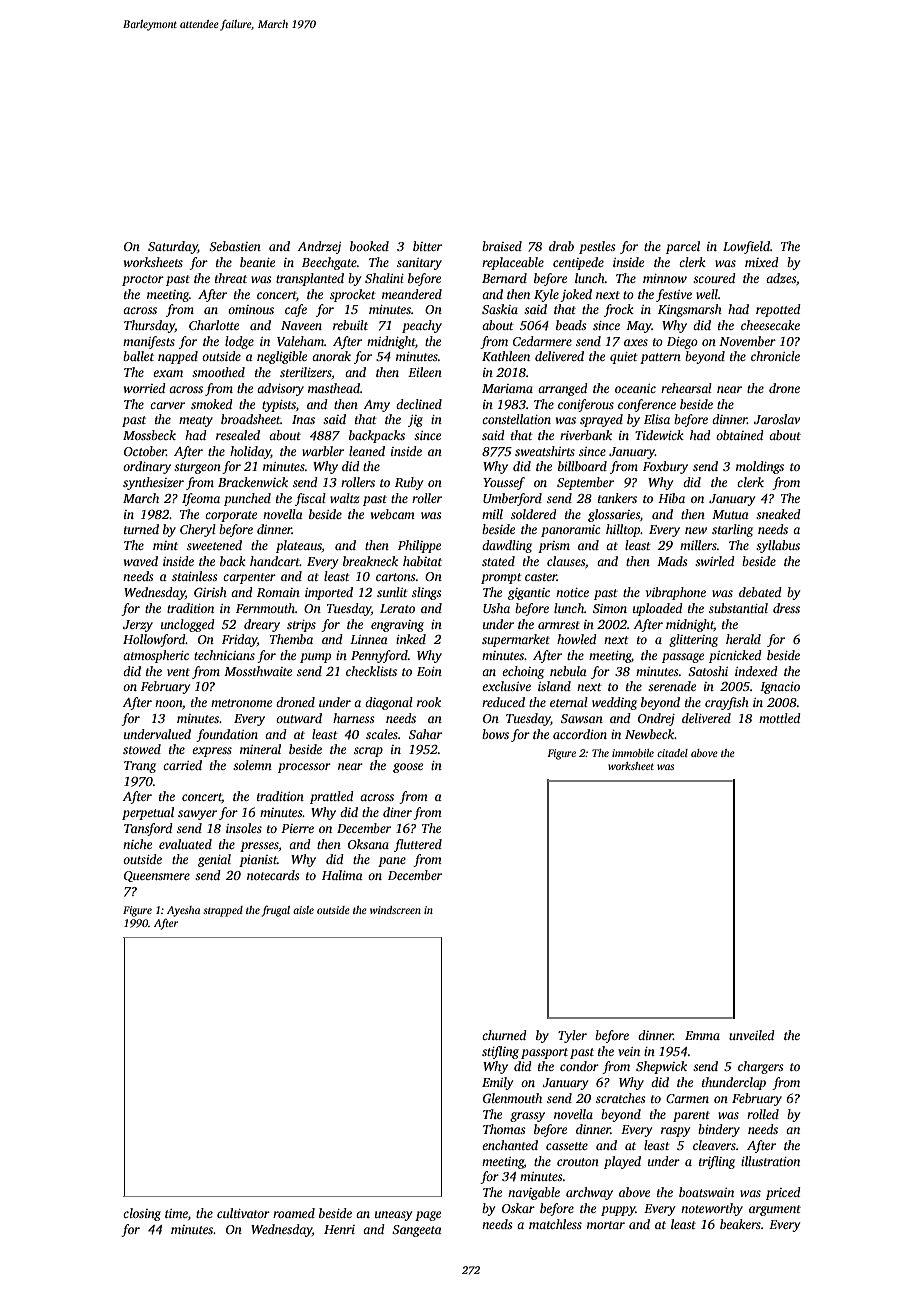 The height and width of the screenshot is (1308, 924). What do you see at coordinates (173, 247) in the screenshot?
I see `Saturday` at bounding box center [173, 247].
